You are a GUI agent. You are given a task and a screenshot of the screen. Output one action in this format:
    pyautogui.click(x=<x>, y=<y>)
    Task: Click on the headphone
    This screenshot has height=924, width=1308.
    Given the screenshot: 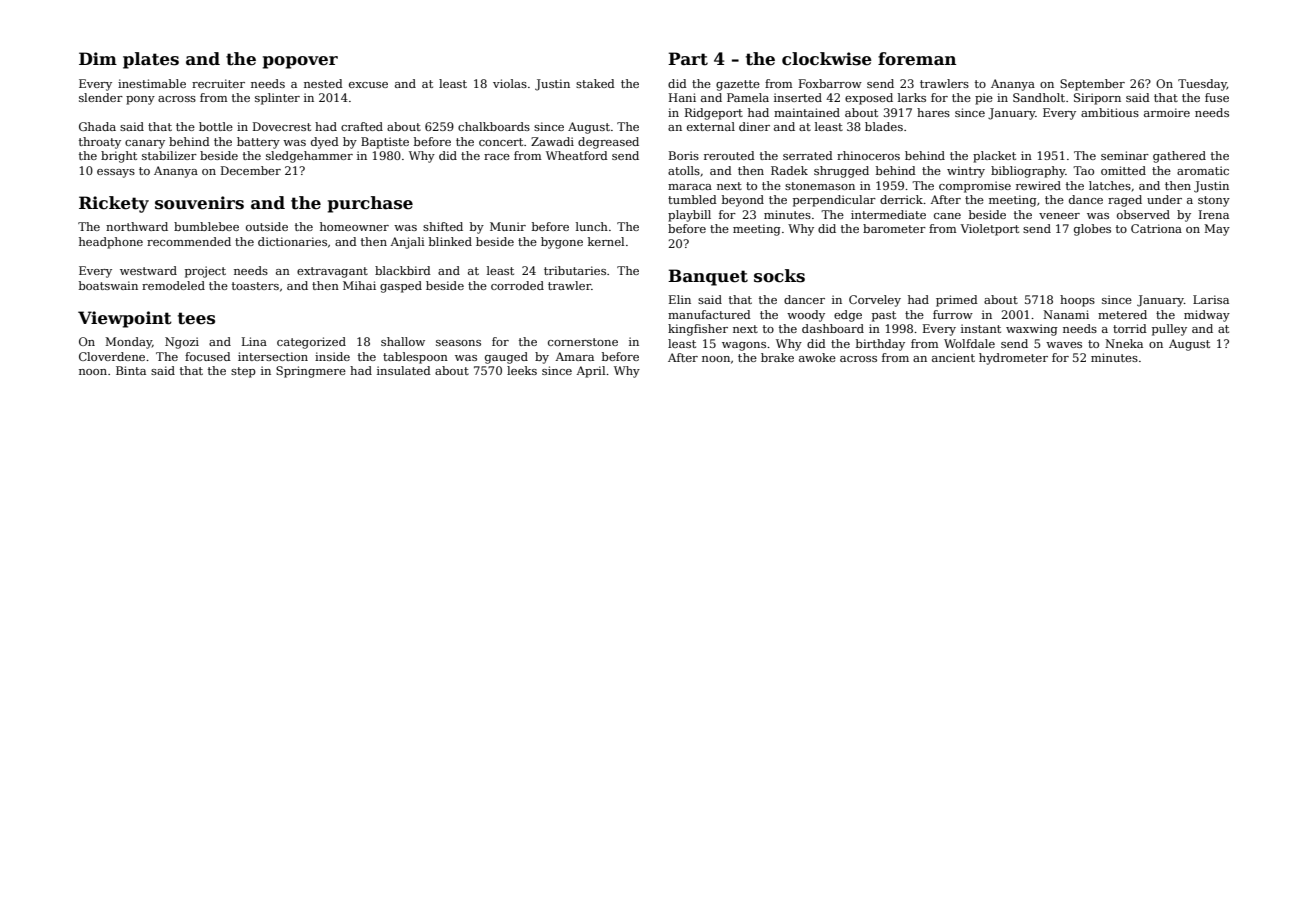 What is the action you would take?
    pyautogui.click(x=111, y=243)
